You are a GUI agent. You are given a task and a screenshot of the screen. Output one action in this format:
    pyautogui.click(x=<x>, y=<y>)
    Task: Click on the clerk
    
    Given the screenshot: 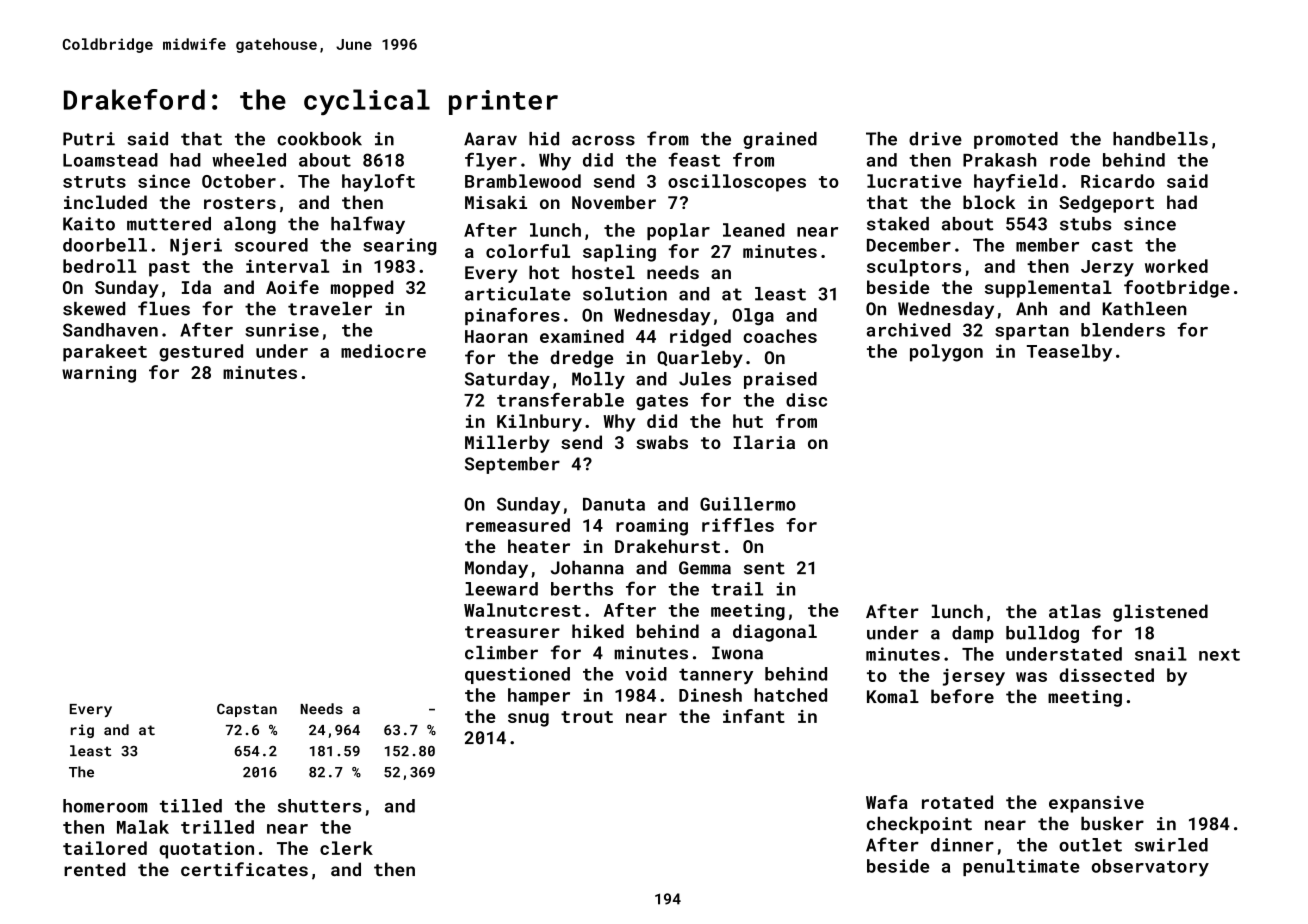 What is the action you would take?
    pyautogui.click(x=346, y=848)
